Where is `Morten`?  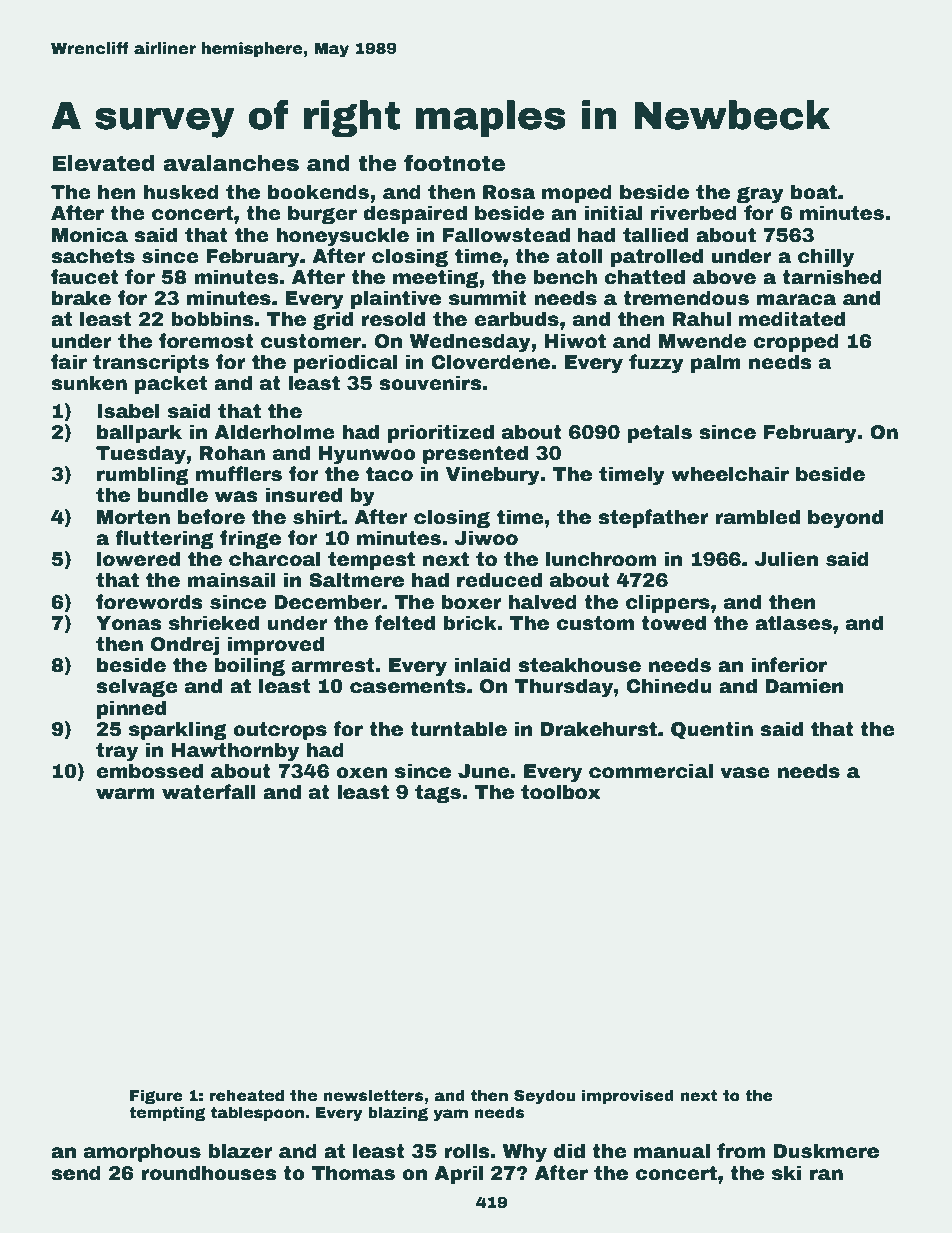
Morten is located at coordinates (133, 517).
